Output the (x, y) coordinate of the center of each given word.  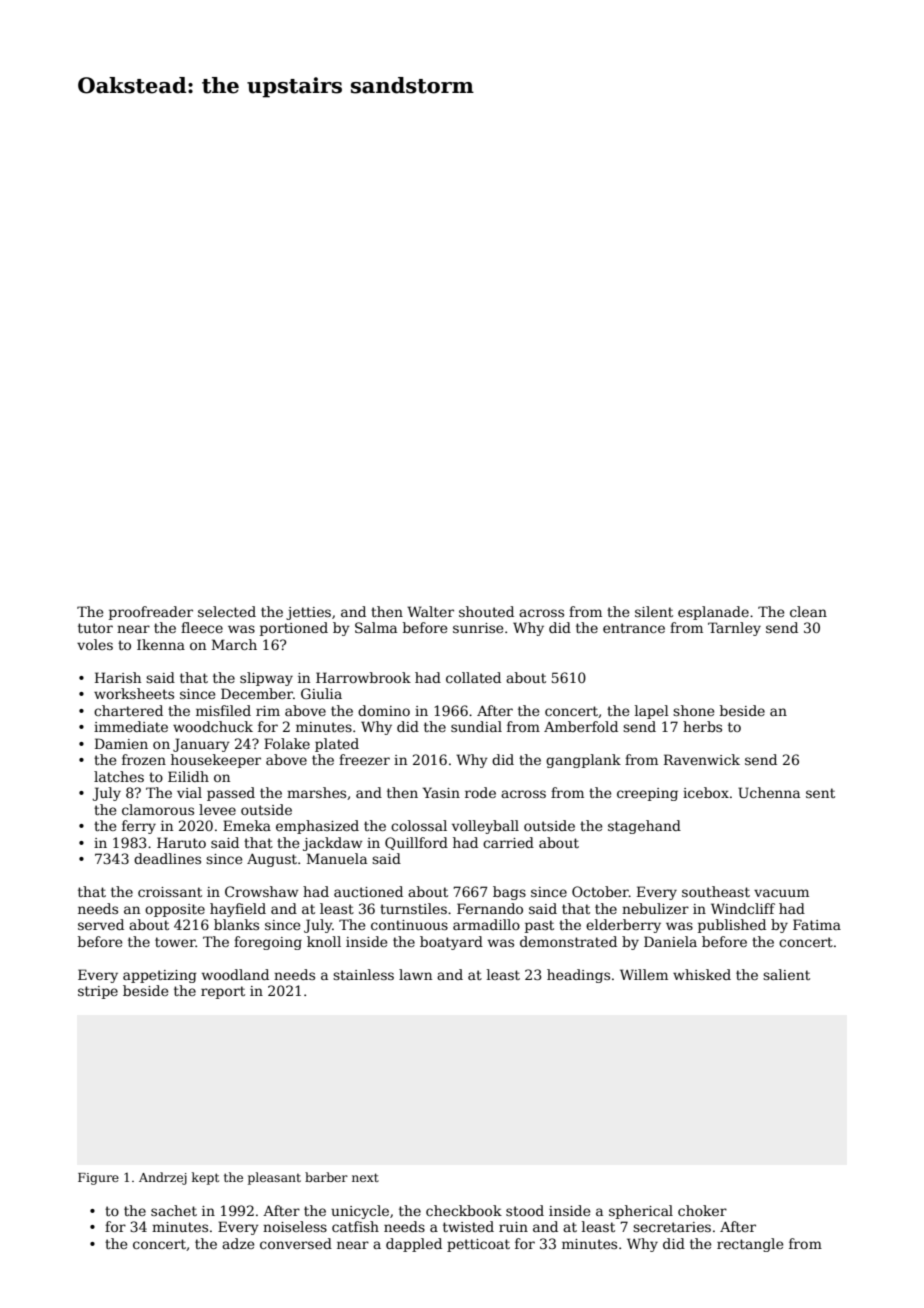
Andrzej (163, 1178)
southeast (716, 891)
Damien (121, 743)
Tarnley (734, 629)
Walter (430, 611)
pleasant (274, 1178)
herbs (702, 726)
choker (702, 1210)
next (365, 1177)
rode (480, 792)
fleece (202, 627)
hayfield (238, 910)
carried (508, 842)
